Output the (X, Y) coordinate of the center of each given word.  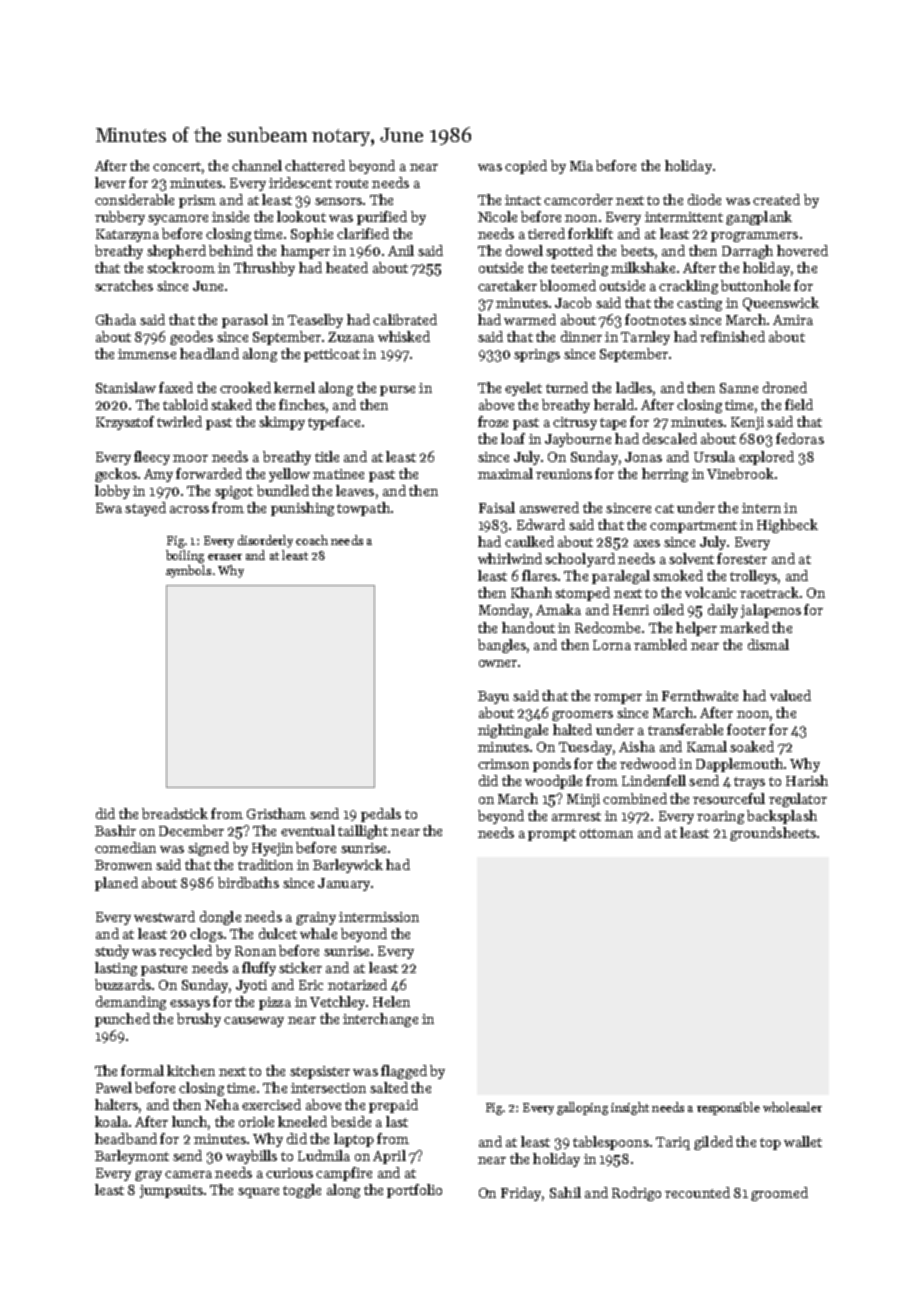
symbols (188, 571)
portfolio (414, 1191)
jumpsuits (171, 1191)
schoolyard (580, 560)
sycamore (178, 220)
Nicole (497, 216)
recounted (697, 1192)
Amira (793, 320)
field (799, 404)
